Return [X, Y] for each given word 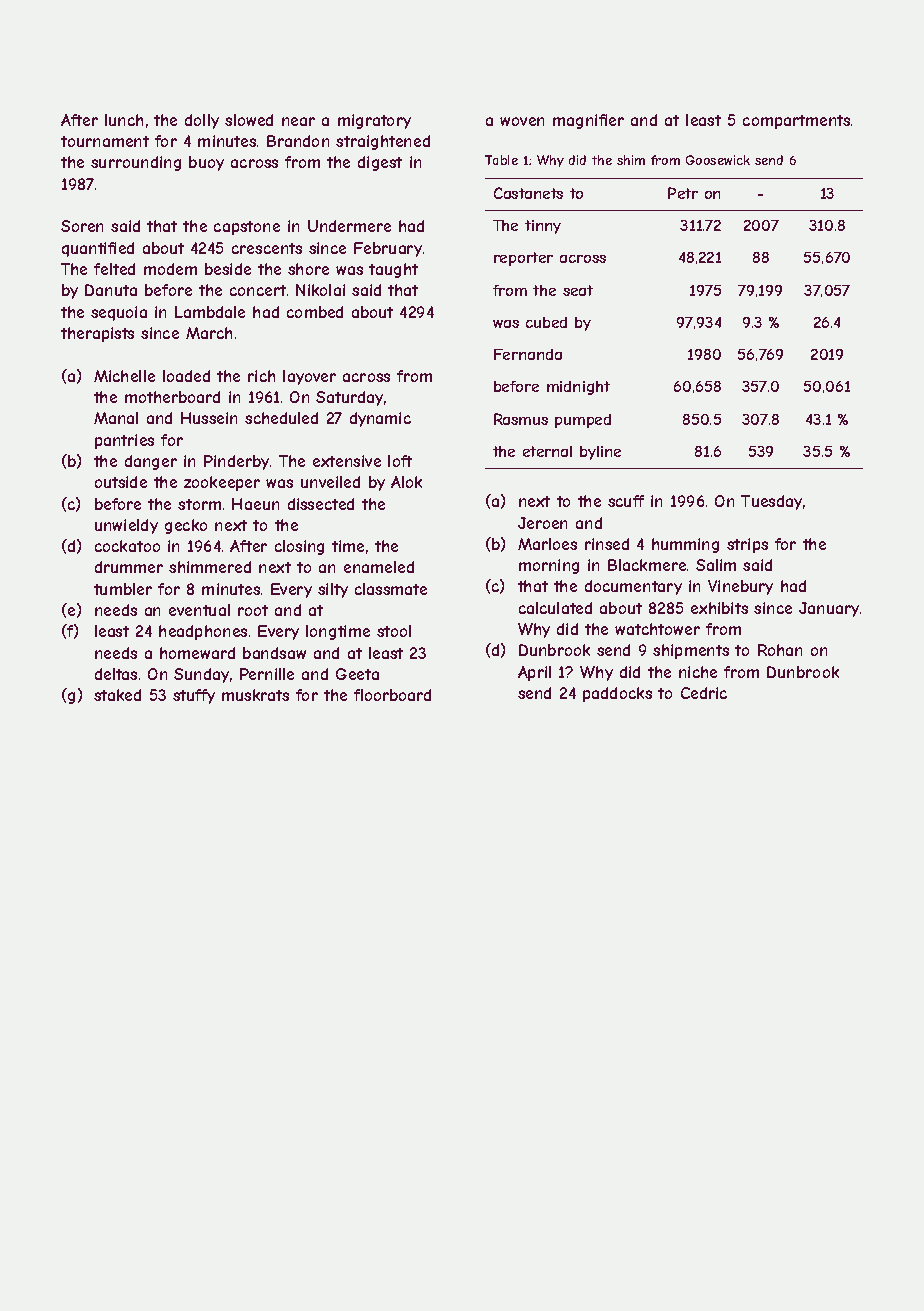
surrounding [136, 163]
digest [380, 163]
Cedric [704, 693]
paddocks [617, 694]
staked [117, 695]
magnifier [588, 121]
